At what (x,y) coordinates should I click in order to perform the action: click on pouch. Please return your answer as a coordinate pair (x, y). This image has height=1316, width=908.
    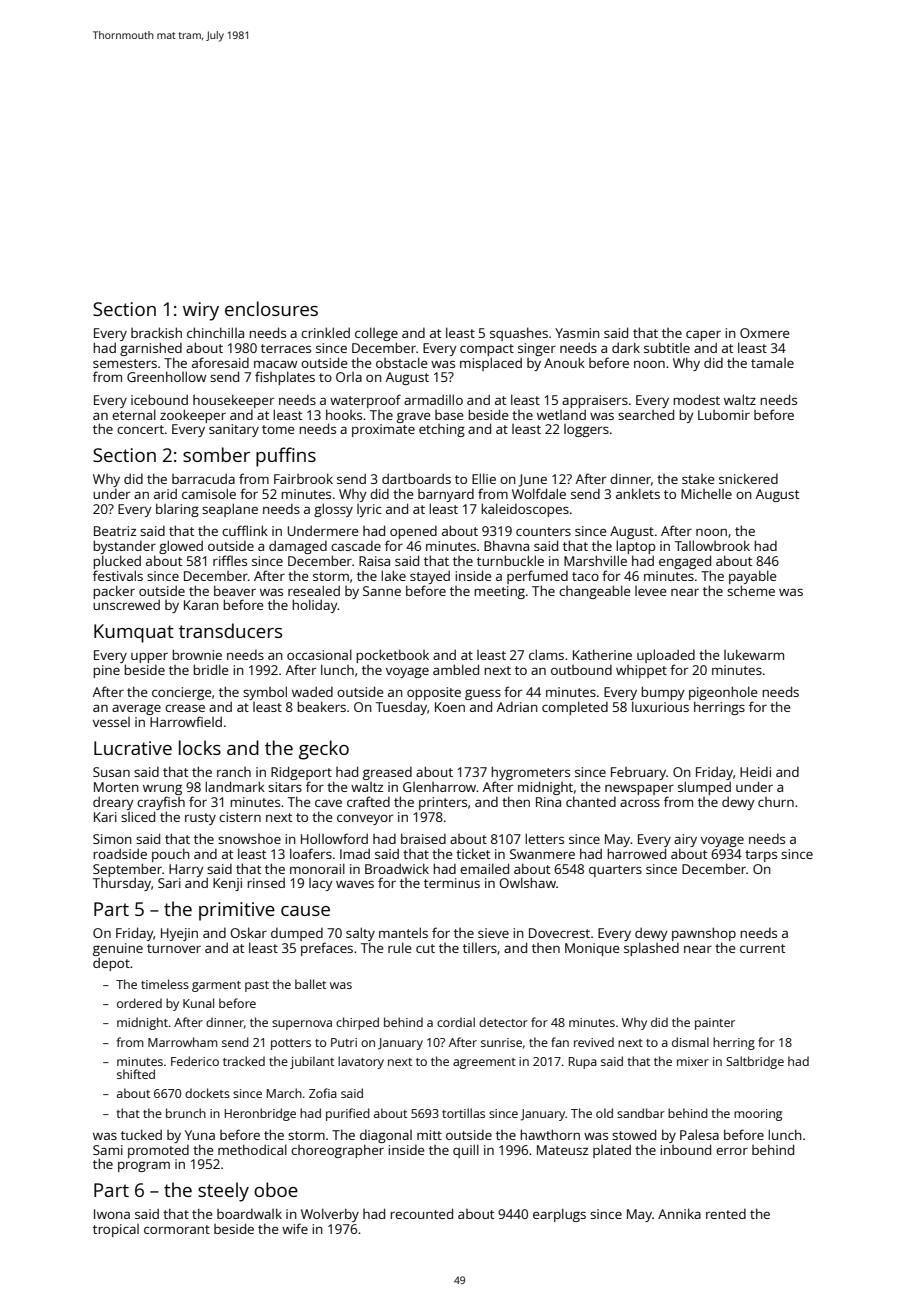
    Looking at the image, I should click on (171, 855).
